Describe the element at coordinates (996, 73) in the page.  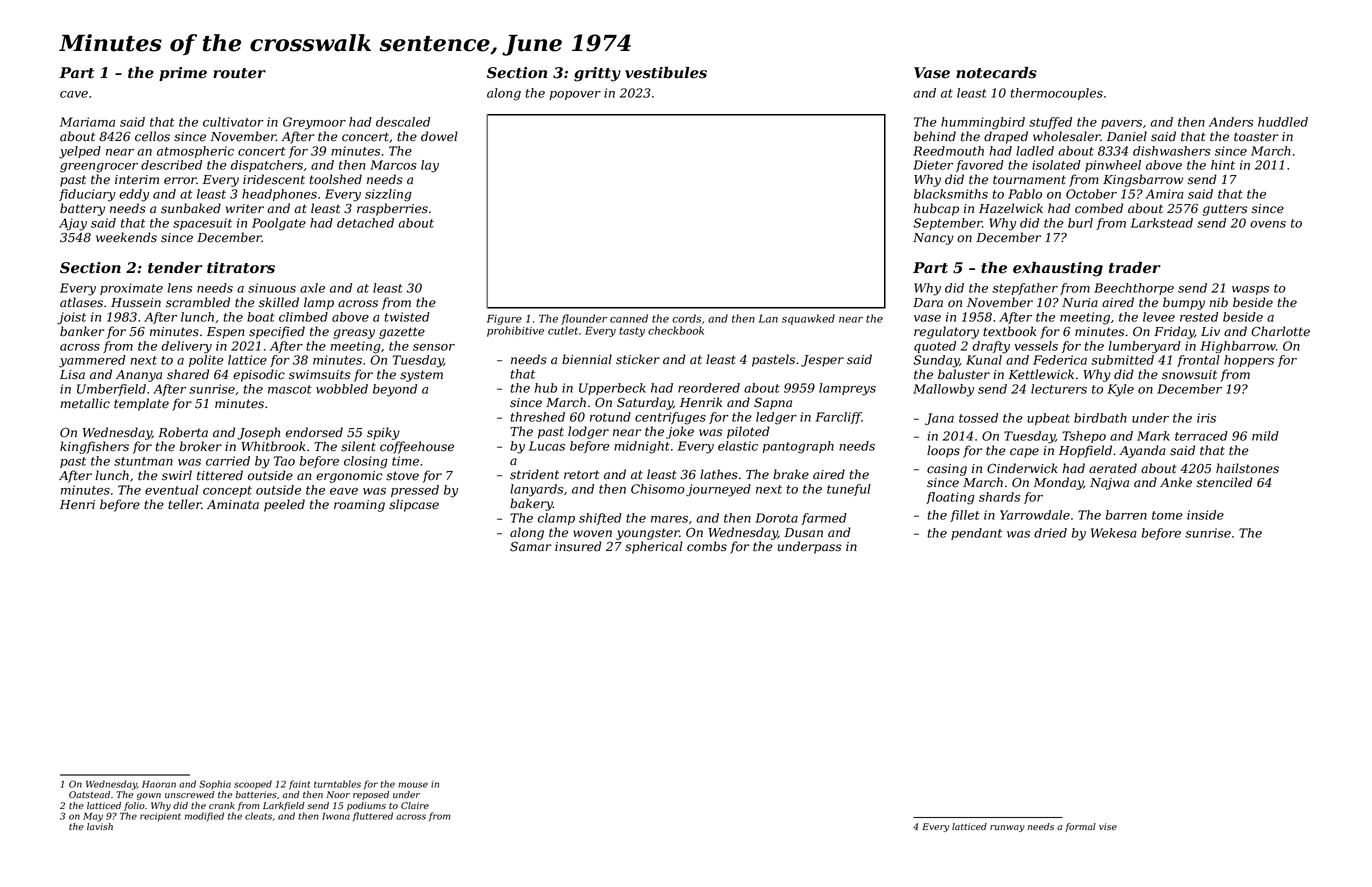
I see `notecards` at that location.
